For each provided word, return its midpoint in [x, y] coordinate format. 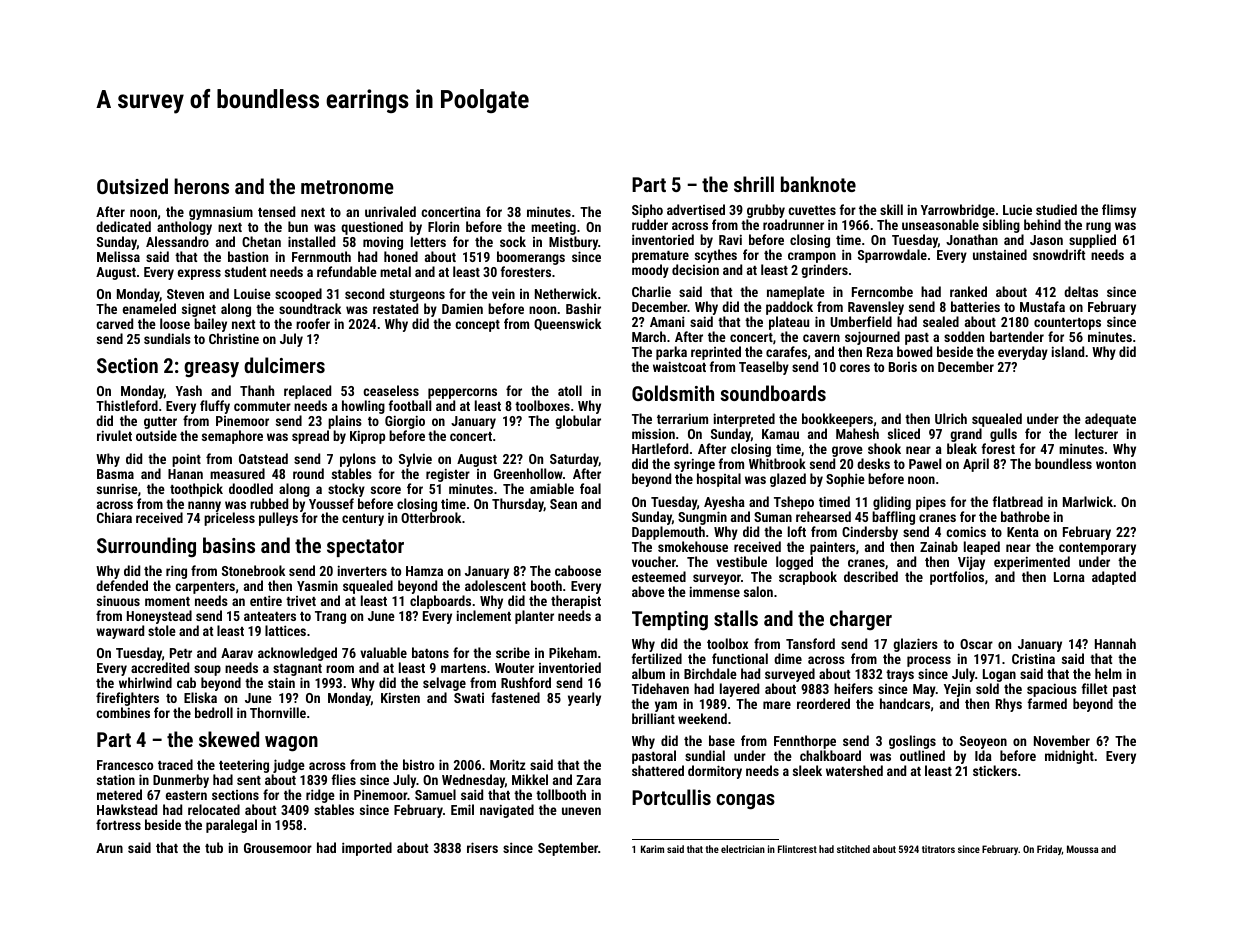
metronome [347, 187]
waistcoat [679, 366]
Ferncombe [882, 291]
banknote [818, 184]
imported [367, 849]
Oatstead [263, 458]
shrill [754, 184]
